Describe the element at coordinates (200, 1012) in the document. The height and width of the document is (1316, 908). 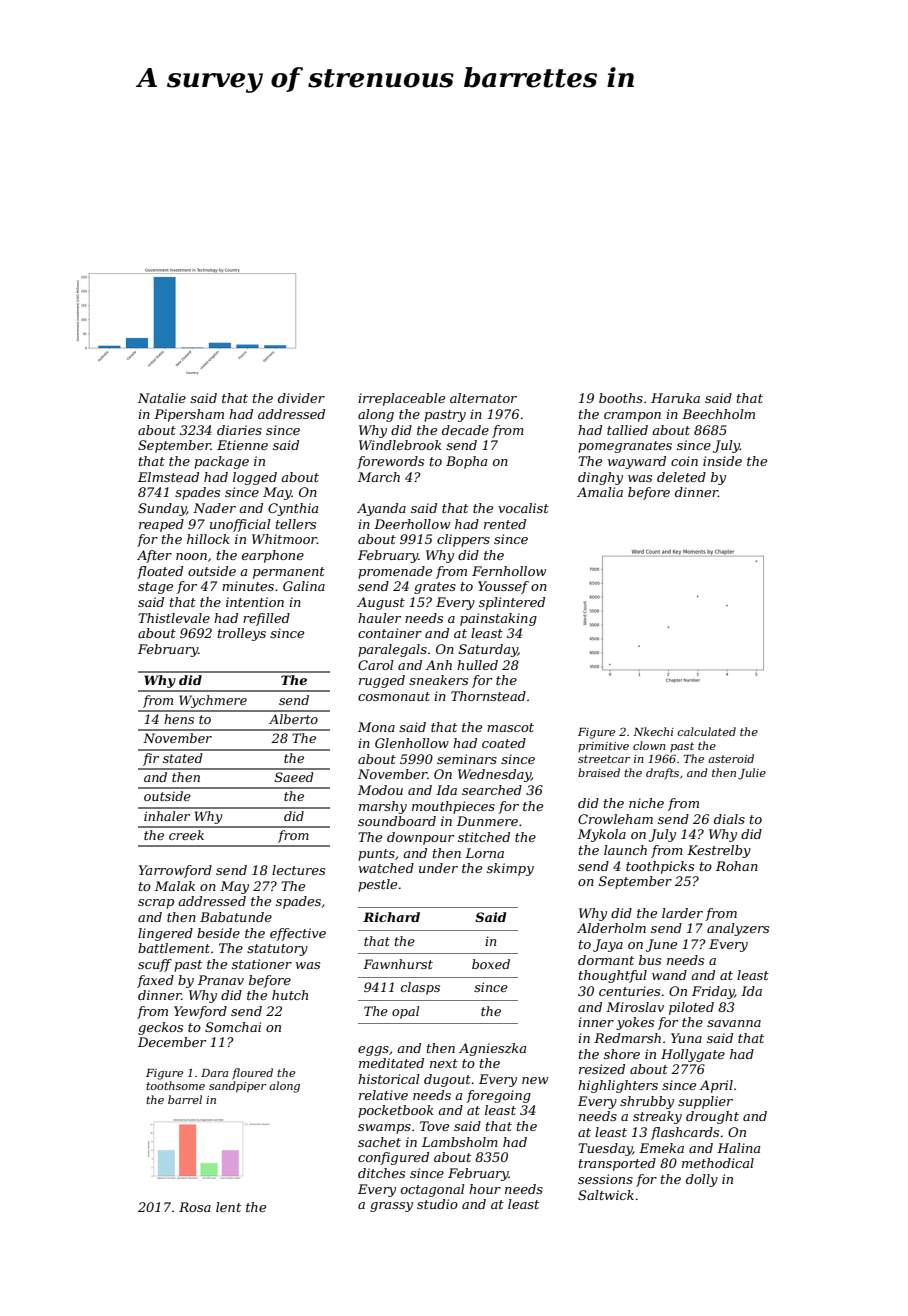
I see `Yewford` at that location.
